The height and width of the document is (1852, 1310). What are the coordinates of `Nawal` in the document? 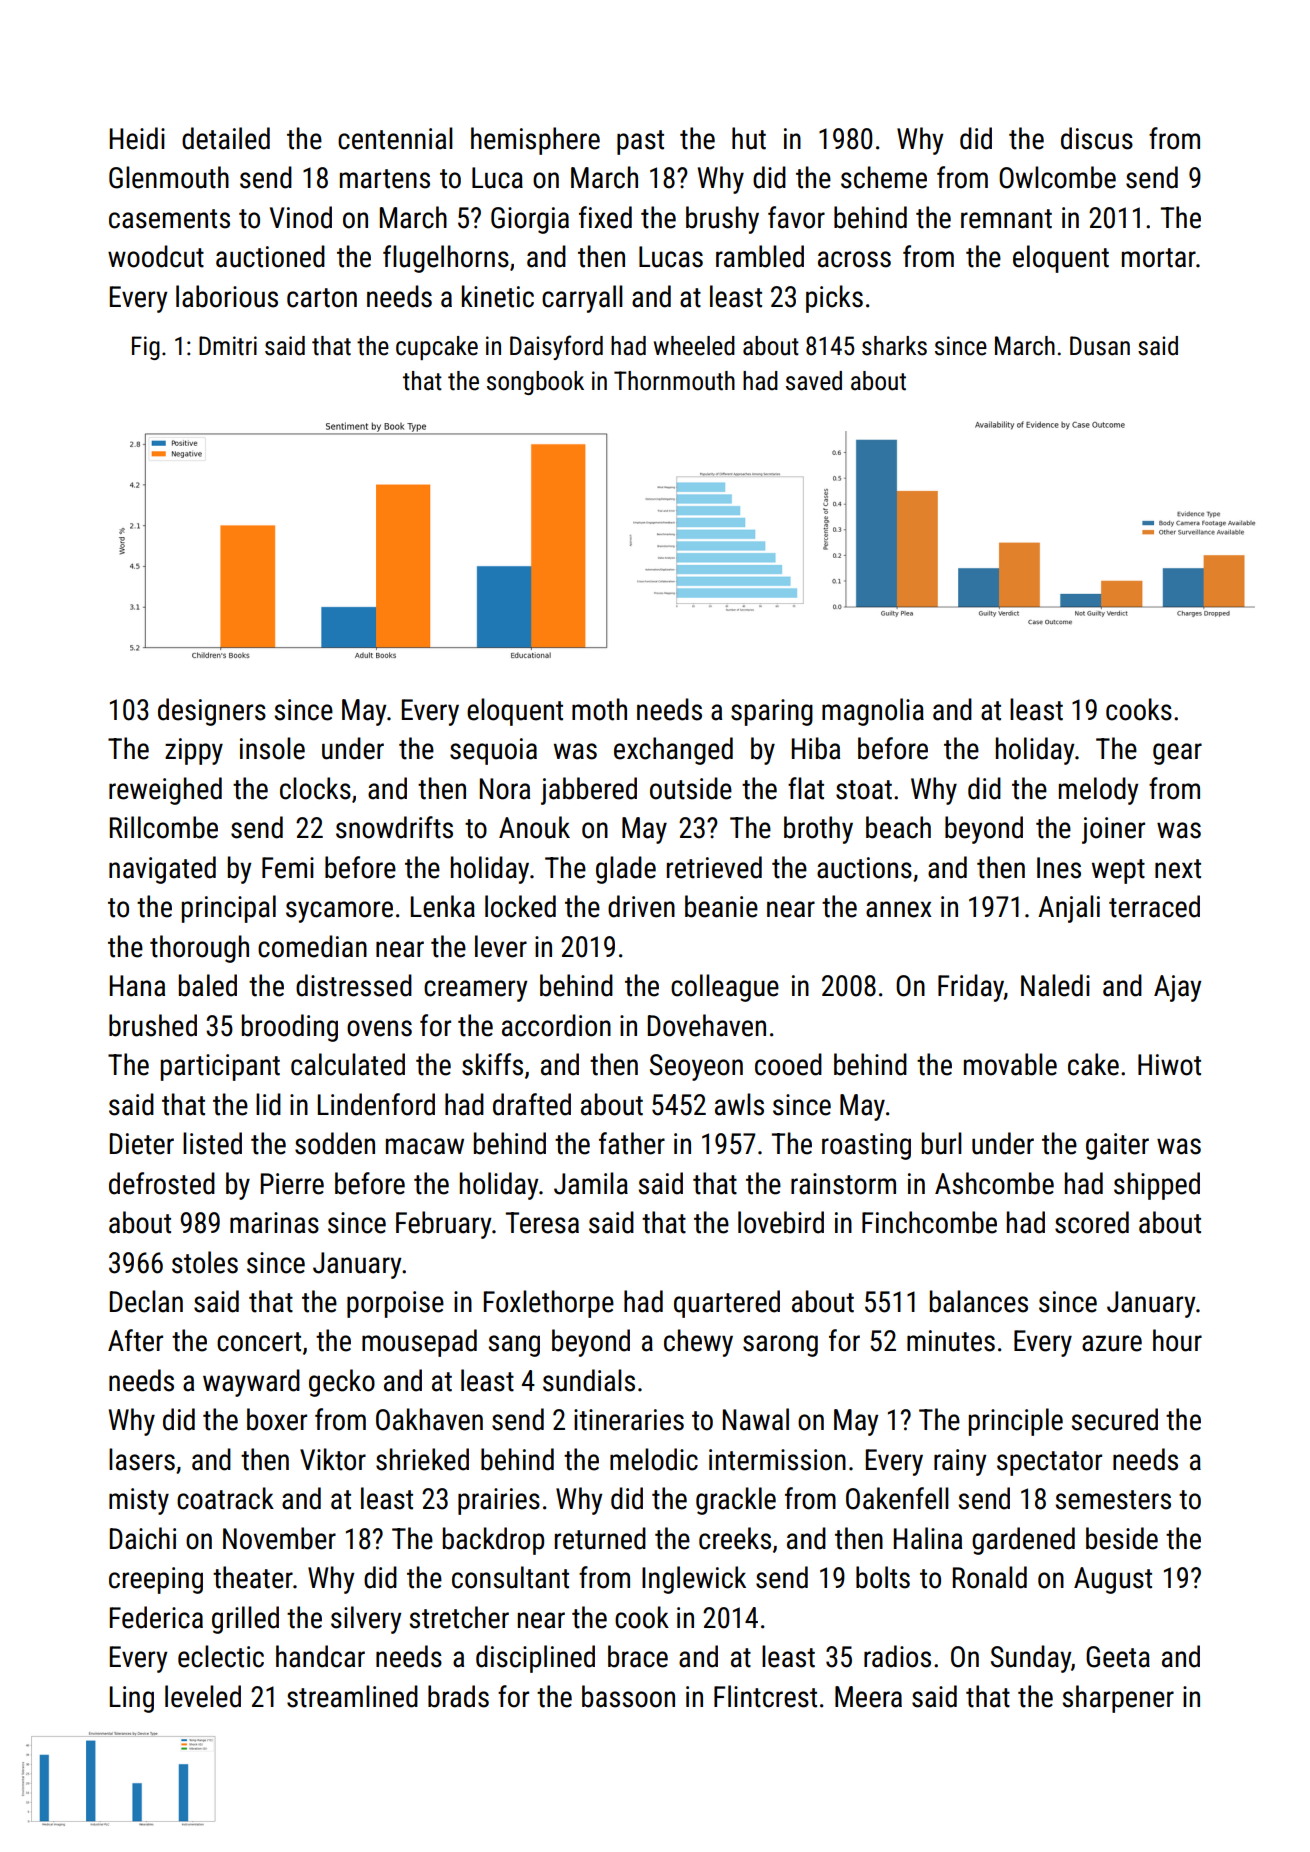 It's located at (756, 1419).
